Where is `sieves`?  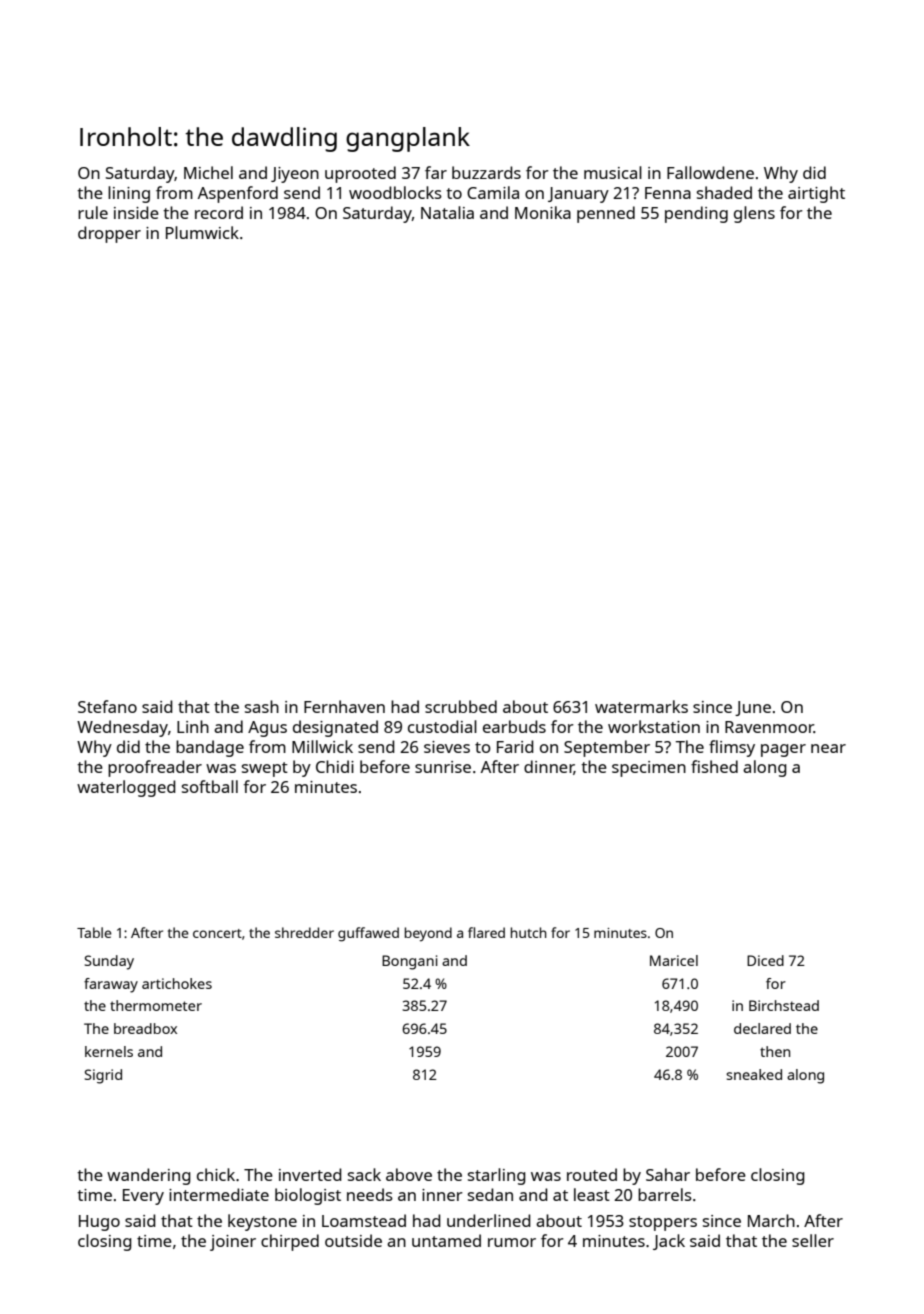 sieves is located at coordinates (447, 747).
